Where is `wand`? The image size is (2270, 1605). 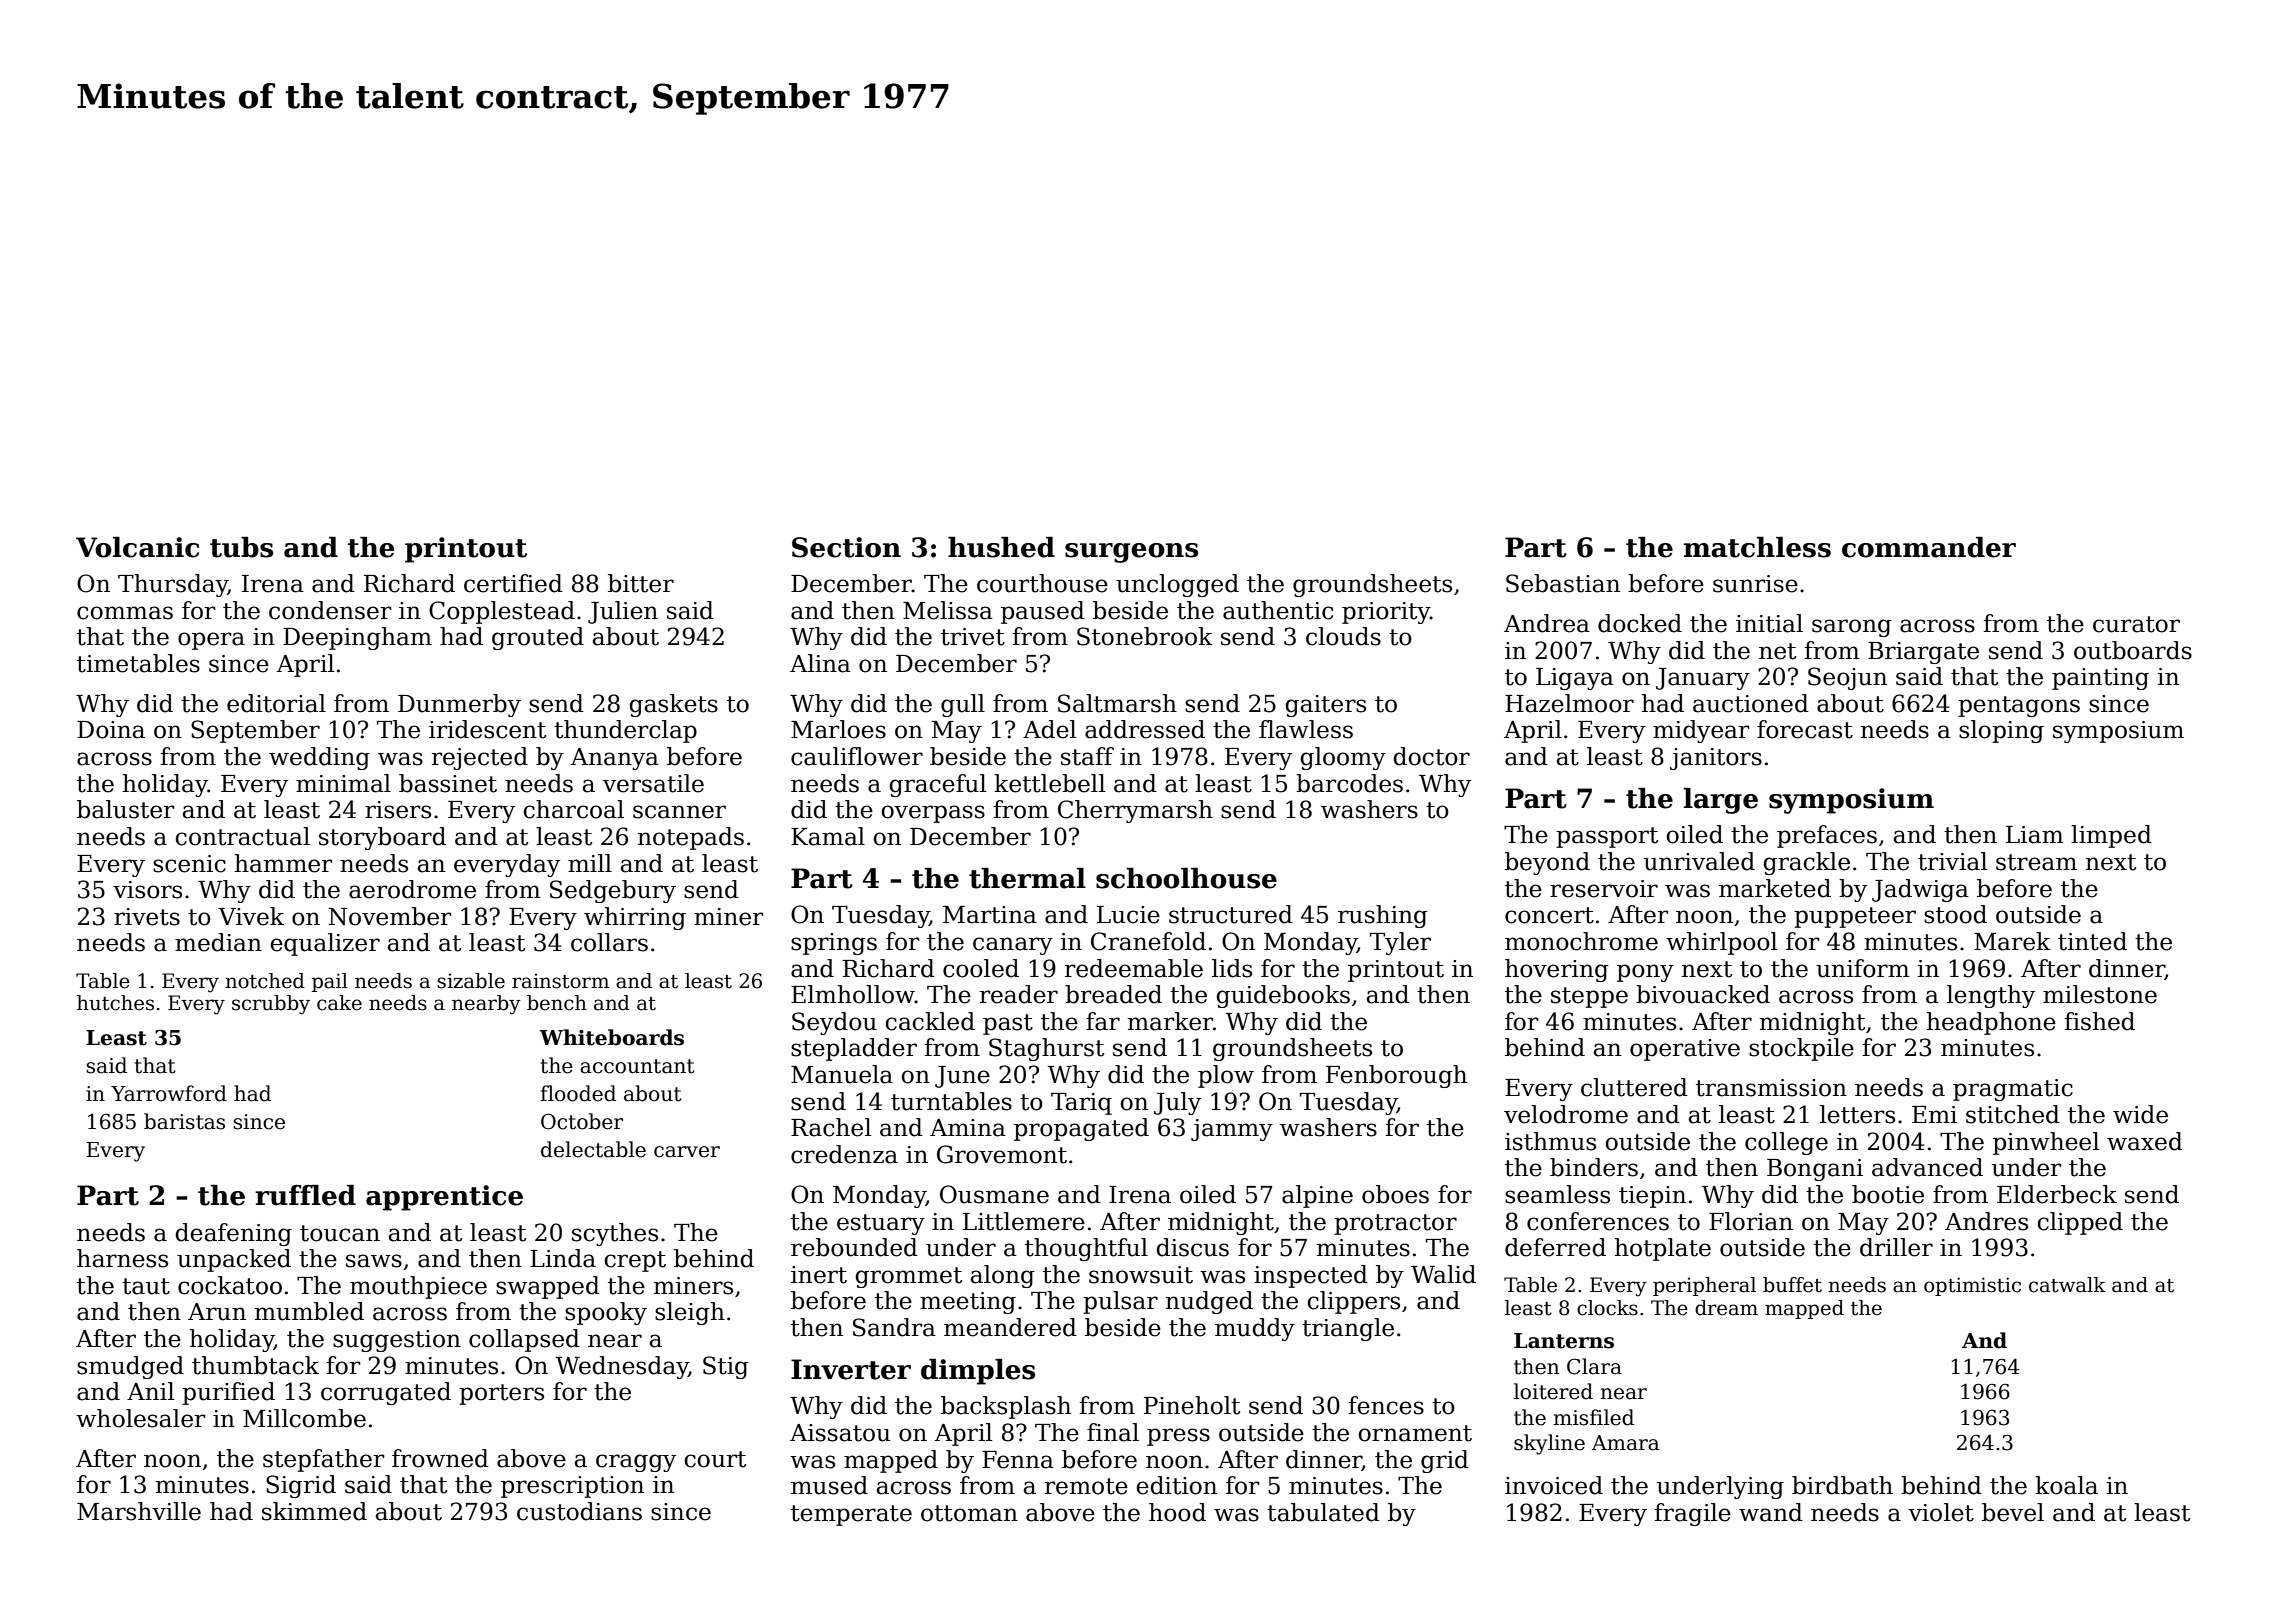
wand is located at coordinates (1771, 1512).
